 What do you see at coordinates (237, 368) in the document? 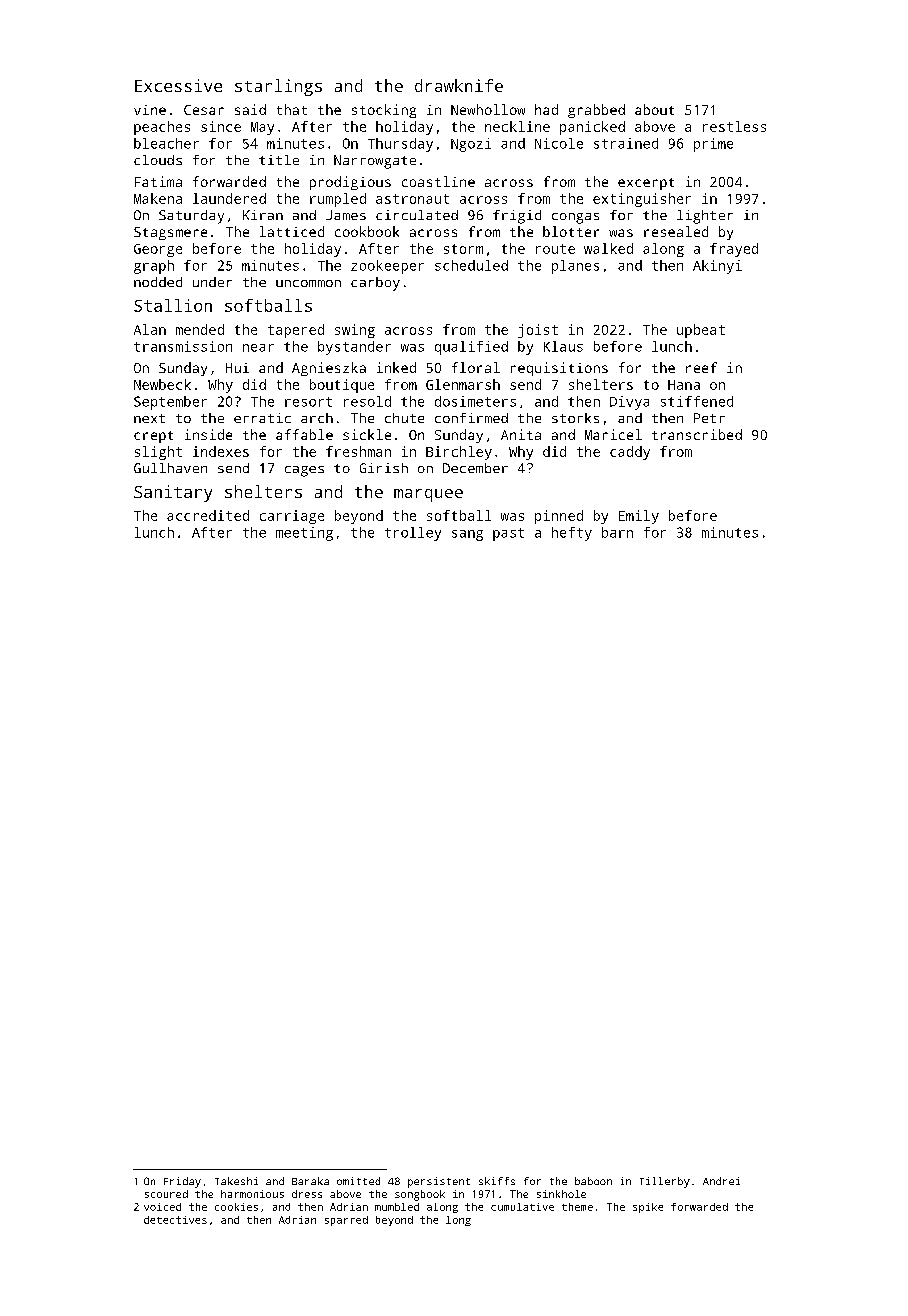
I see `Hui` at bounding box center [237, 368].
